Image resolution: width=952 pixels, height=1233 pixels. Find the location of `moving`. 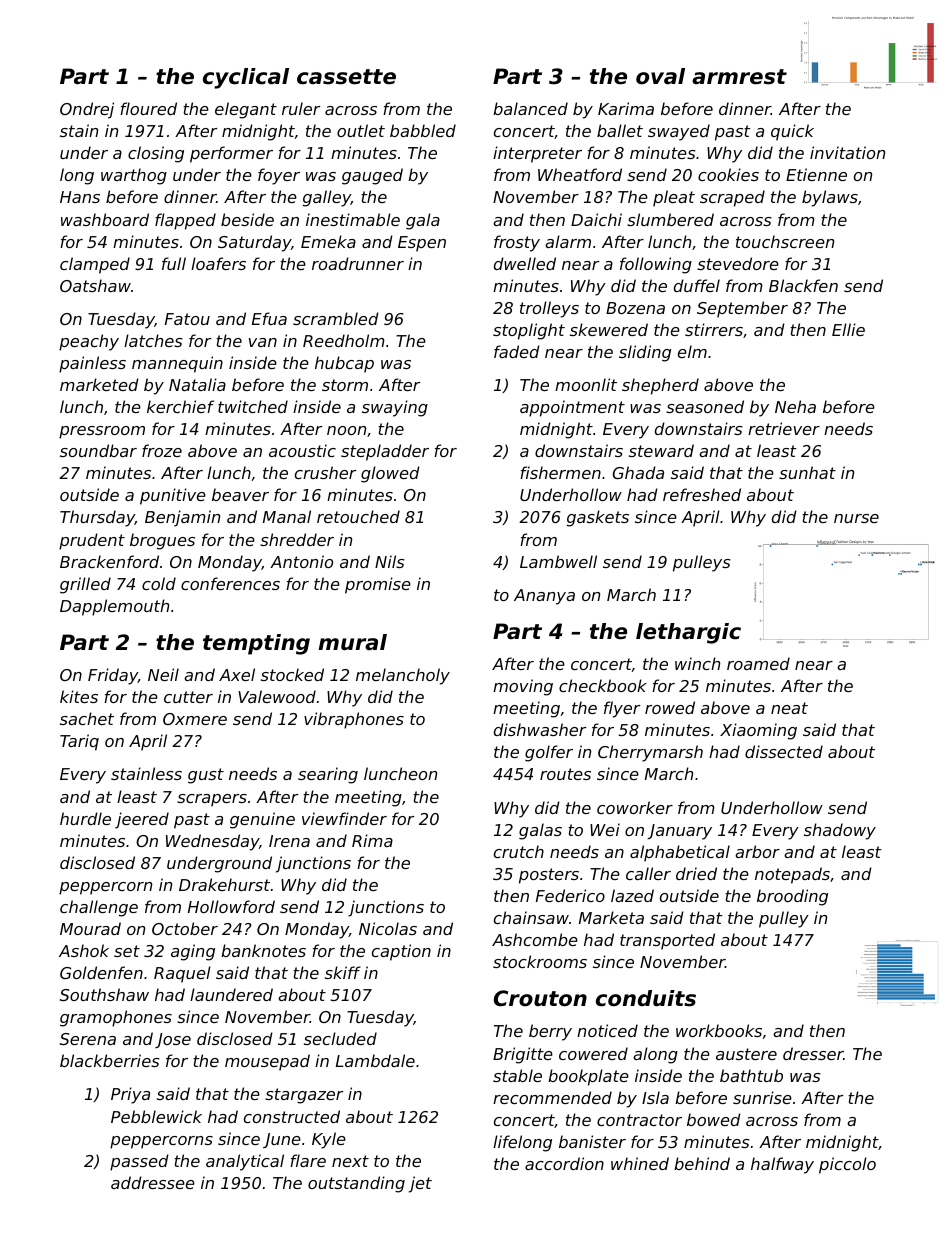

moving is located at coordinates (523, 687).
